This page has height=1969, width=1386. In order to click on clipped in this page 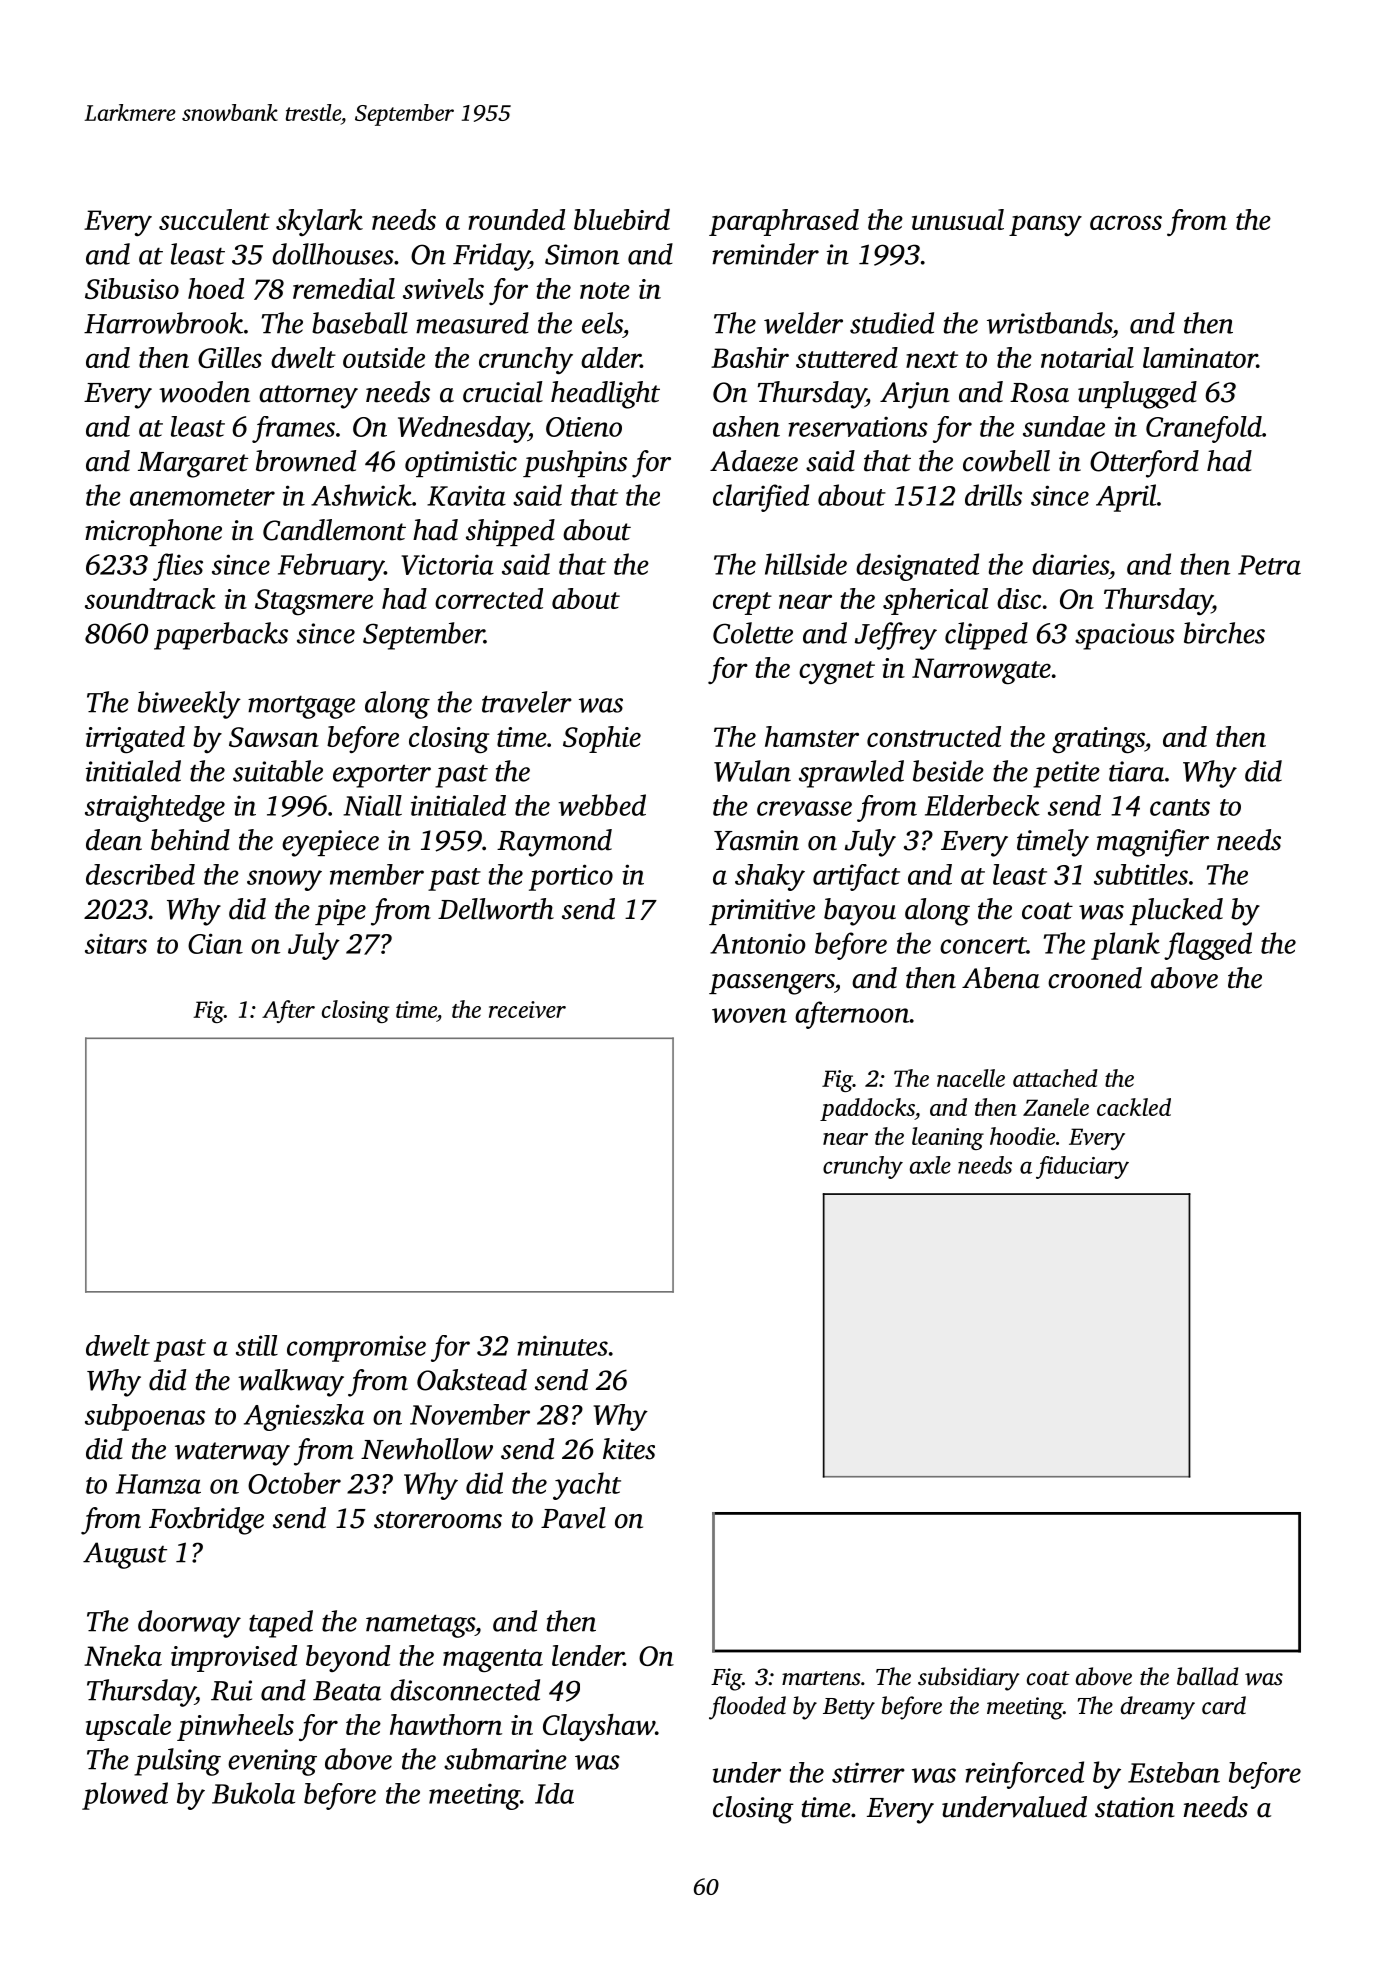, I will do `click(986, 636)`.
